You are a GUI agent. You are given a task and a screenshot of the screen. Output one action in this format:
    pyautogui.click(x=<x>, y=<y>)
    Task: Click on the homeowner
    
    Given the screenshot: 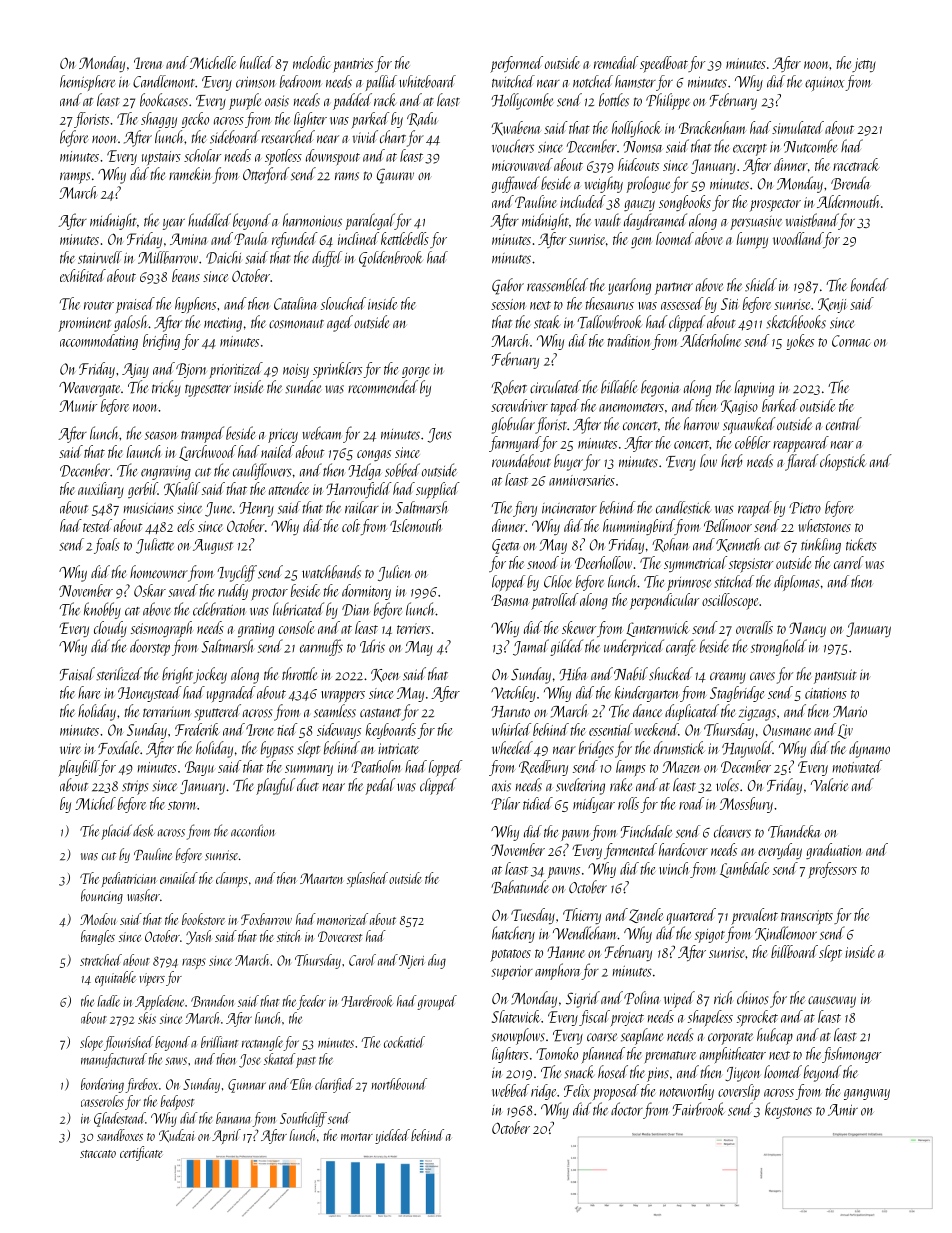 What is the action you would take?
    pyautogui.click(x=159, y=572)
